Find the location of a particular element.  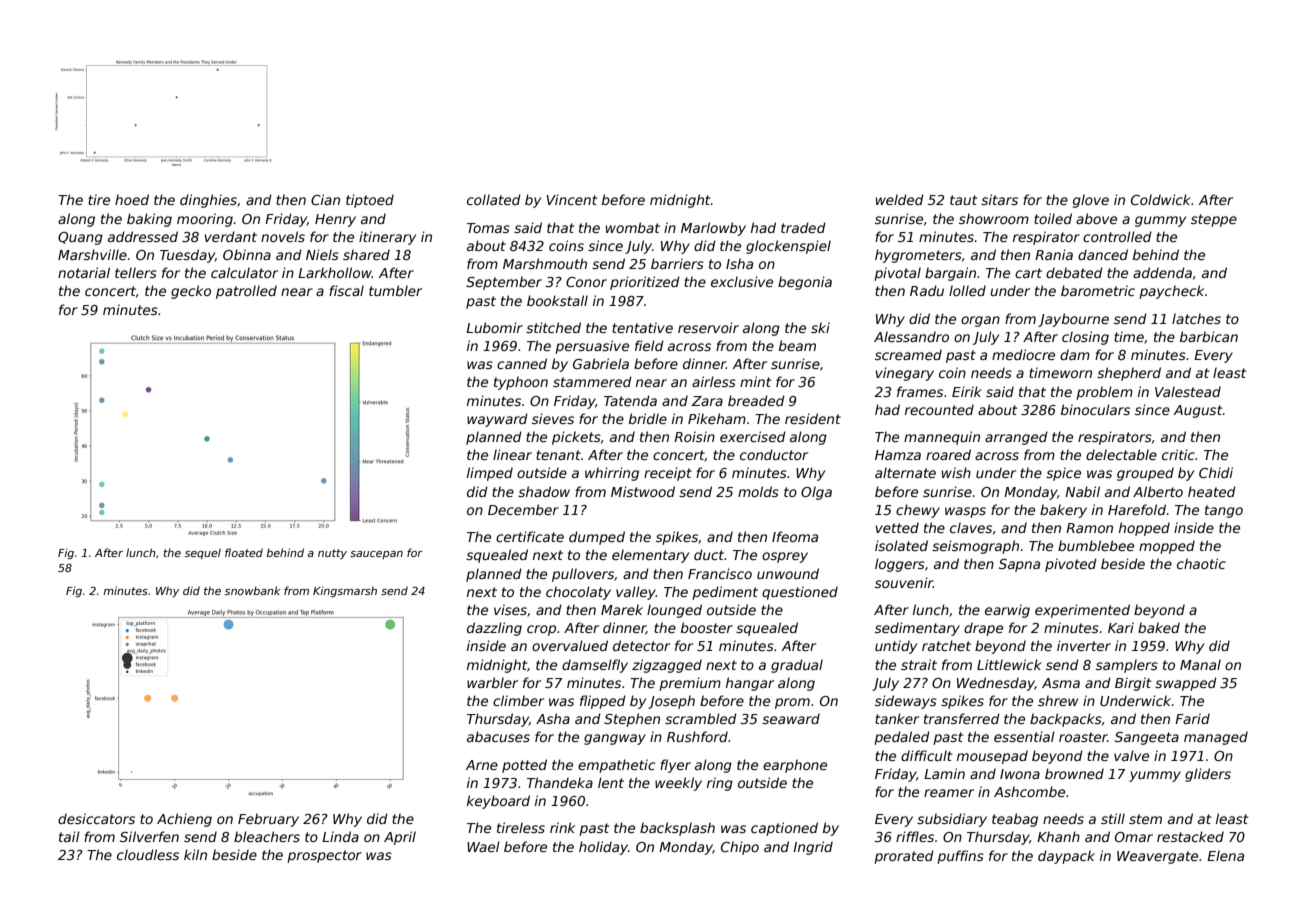

baked is located at coordinates (1159, 627).
